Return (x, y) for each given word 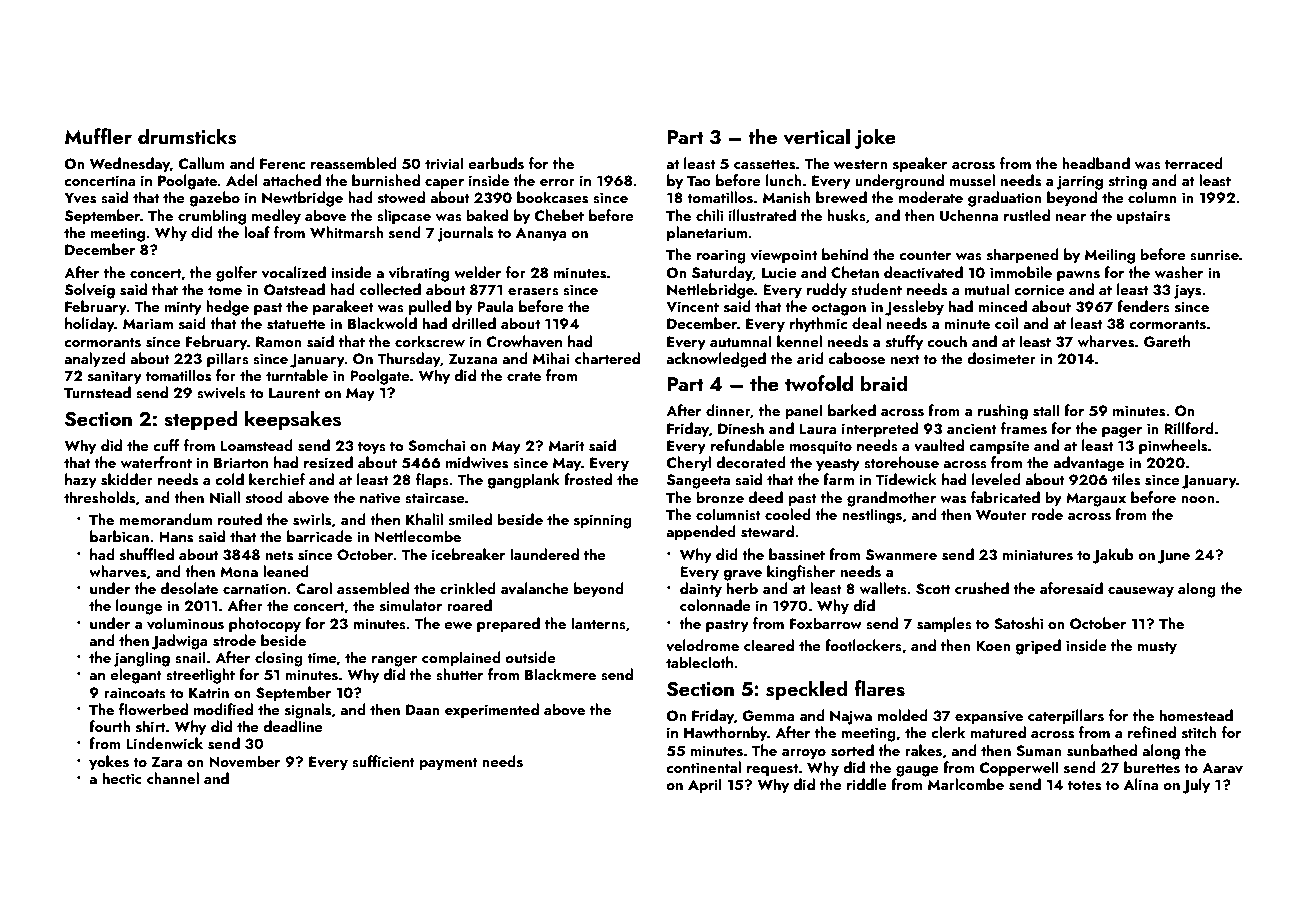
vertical (817, 136)
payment (449, 764)
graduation (1005, 199)
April (704, 786)
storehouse (901, 462)
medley (276, 217)
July (1196, 786)
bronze (720, 497)
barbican (119, 536)
